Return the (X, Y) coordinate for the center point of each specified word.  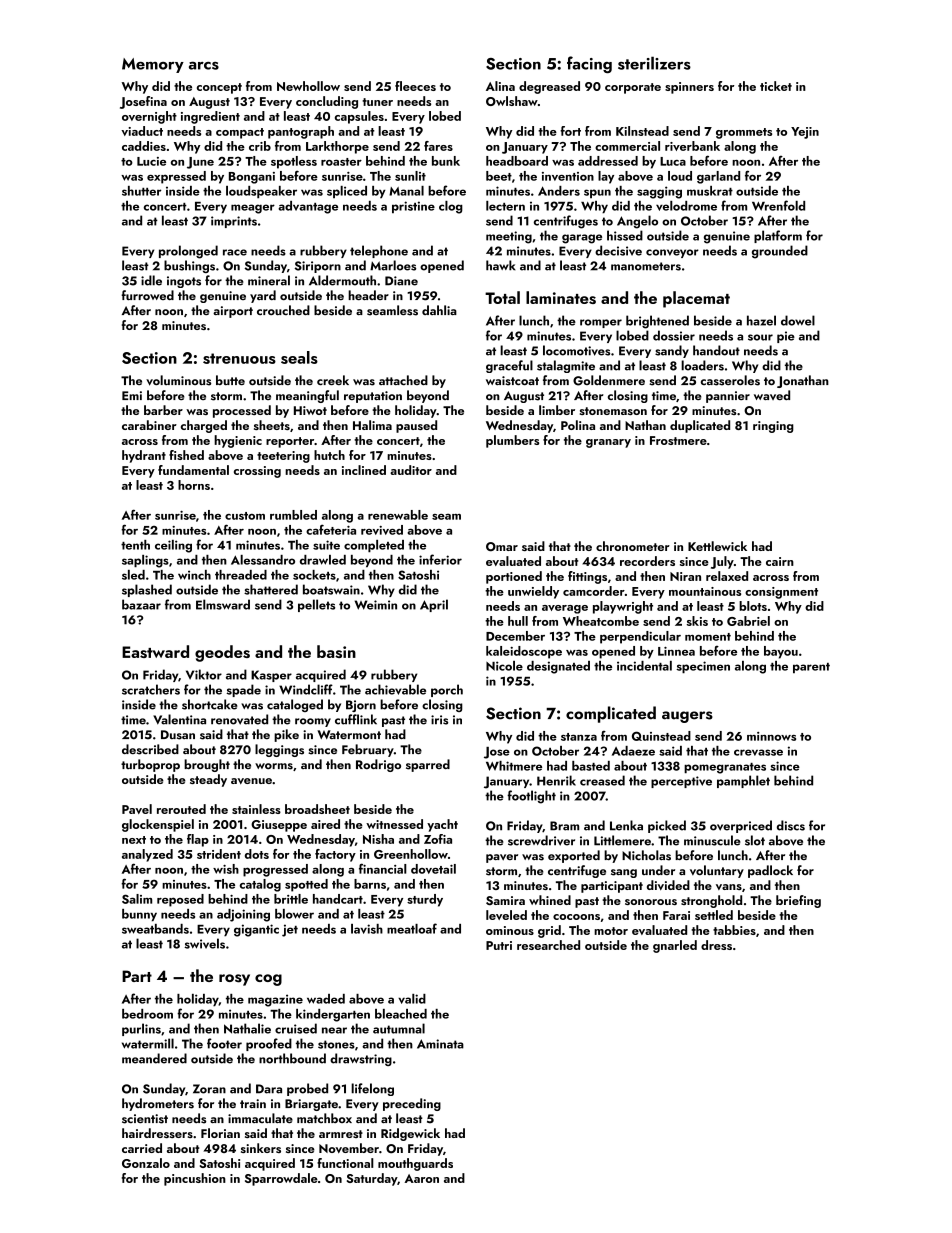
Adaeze (633, 751)
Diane (401, 281)
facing (589, 64)
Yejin (805, 133)
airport (233, 312)
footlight (531, 797)
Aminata (440, 1044)
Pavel (137, 809)
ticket (776, 86)
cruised (296, 1028)
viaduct (142, 131)
